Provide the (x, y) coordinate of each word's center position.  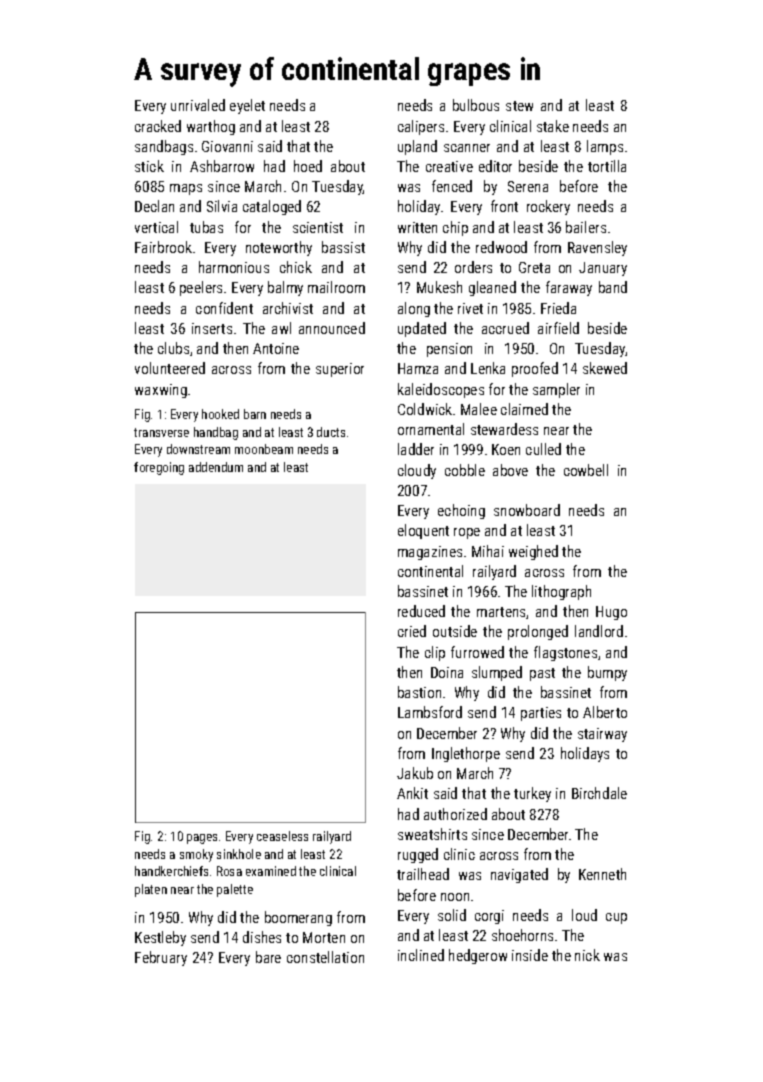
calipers (421, 127)
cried (412, 631)
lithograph (561, 592)
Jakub (415, 773)
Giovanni (227, 146)
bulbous (476, 105)
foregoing (159, 468)
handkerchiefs (171, 871)
